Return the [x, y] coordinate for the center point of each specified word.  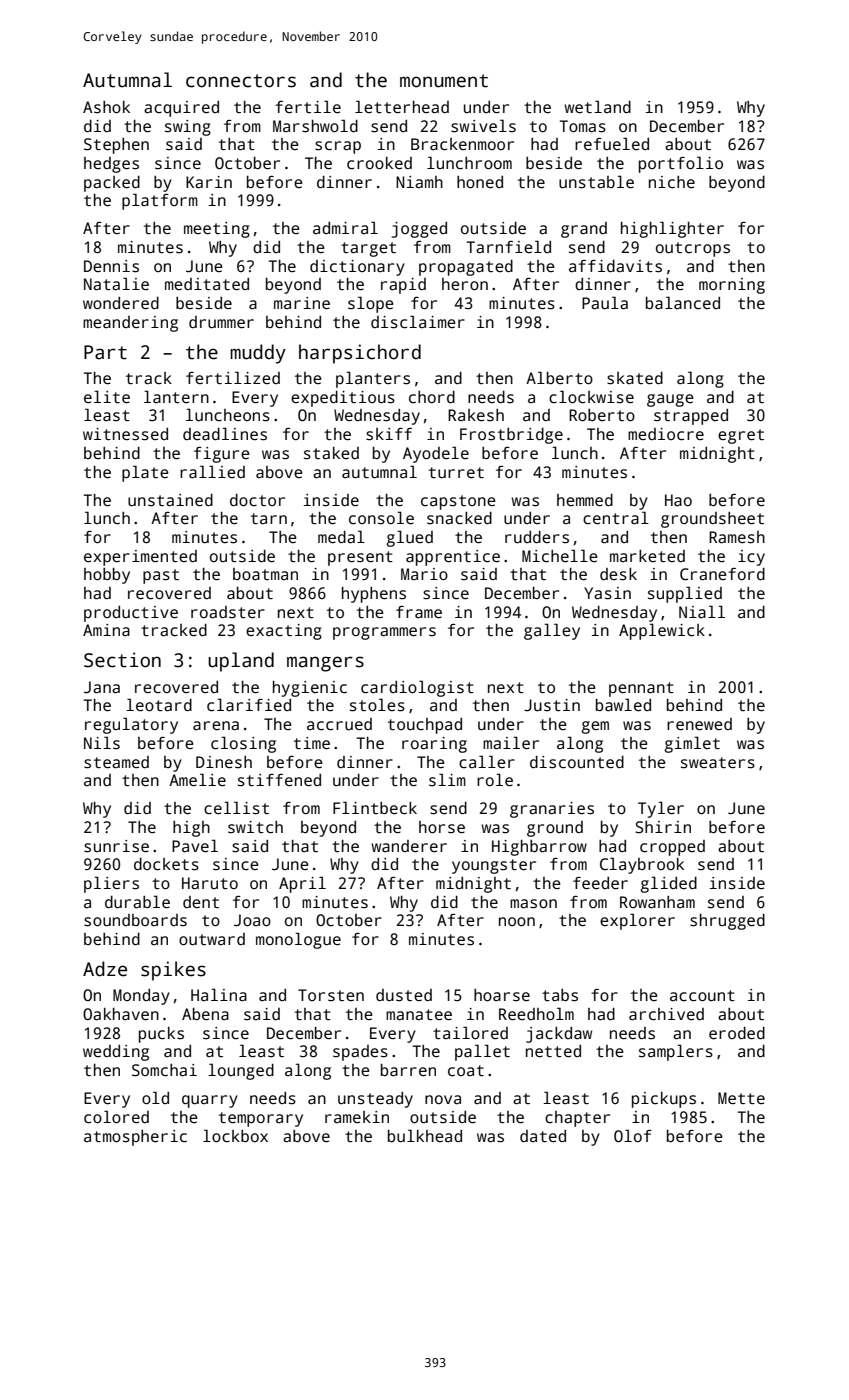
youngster [494, 866]
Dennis [111, 266]
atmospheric [135, 1138]
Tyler [661, 809]
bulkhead [425, 1136]
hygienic [310, 689]
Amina [106, 630]
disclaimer [418, 322]
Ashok [106, 107]
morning [732, 286]
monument [444, 81]
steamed [116, 762]
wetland [597, 107]
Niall [702, 611]
